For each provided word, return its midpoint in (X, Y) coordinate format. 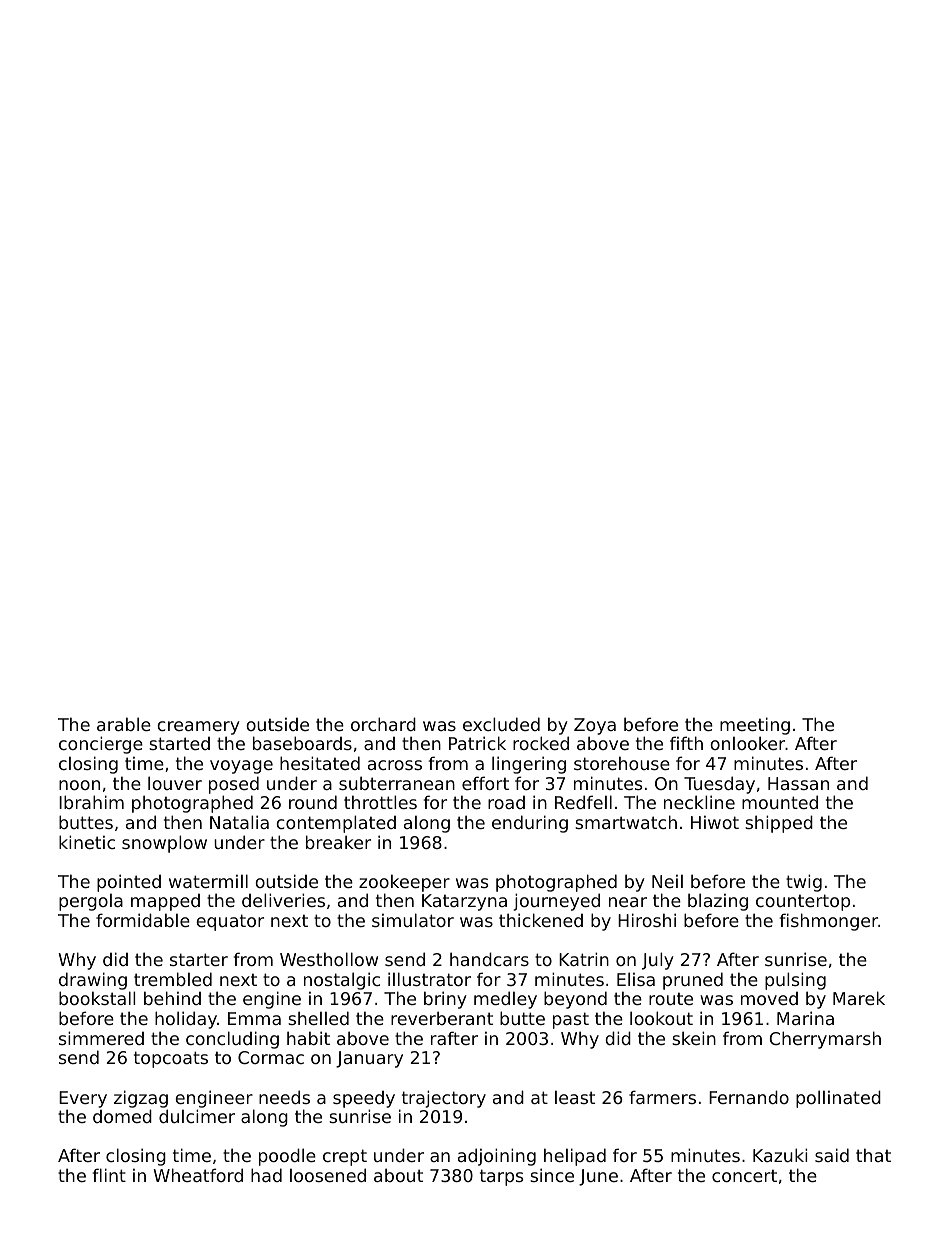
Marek (859, 998)
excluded (501, 724)
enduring (530, 824)
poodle (287, 1157)
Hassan (798, 783)
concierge (101, 745)
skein (694, 1038)
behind (172, 998)
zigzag (141, 1099)
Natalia (239, 822)
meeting (755, 726)
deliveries (283, 900)
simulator (413, 920)
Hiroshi (647, 920)
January (369, 1059)
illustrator (429, 979)
